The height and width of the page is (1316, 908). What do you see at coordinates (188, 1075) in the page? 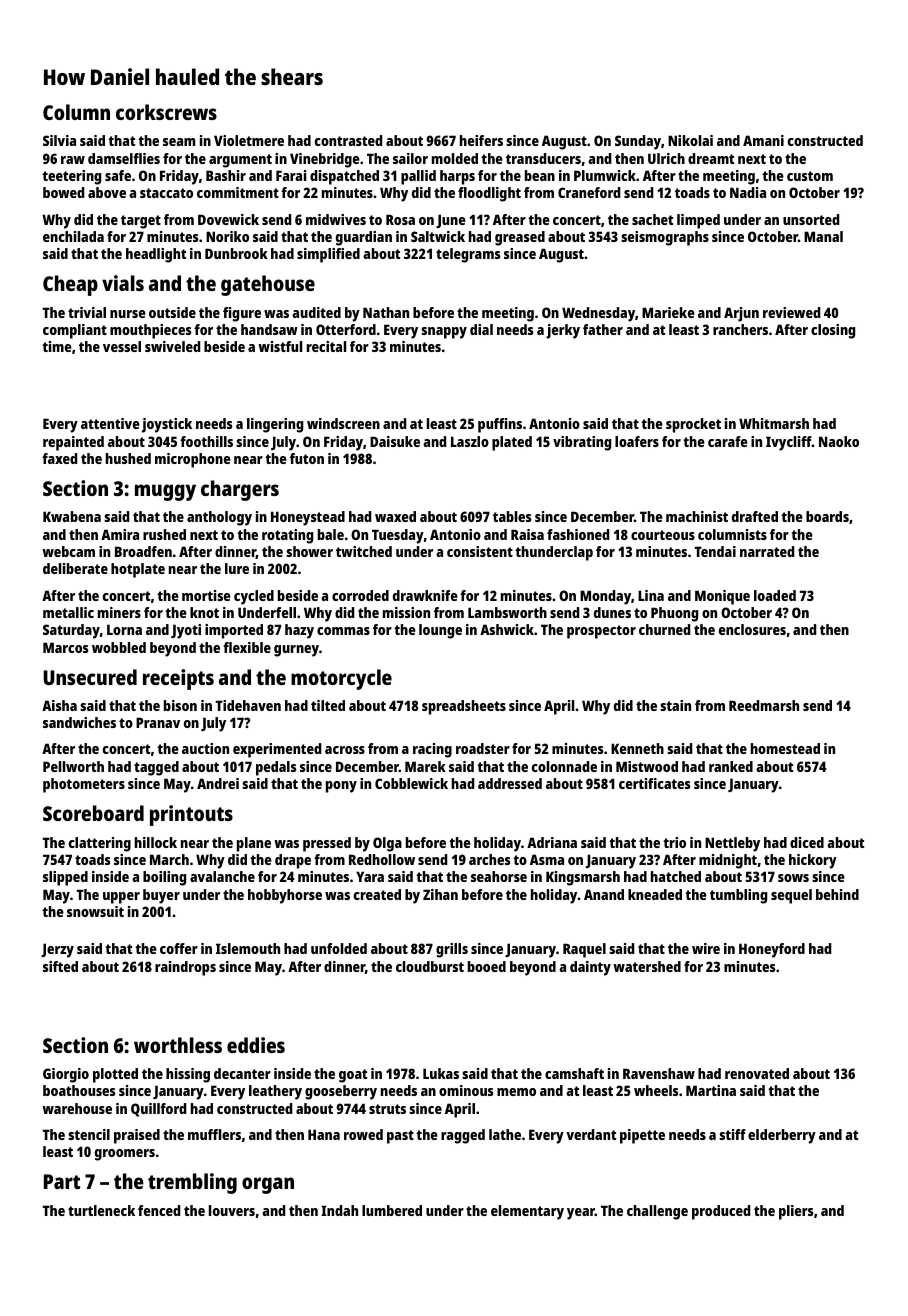
I see `hissing` at bounding box center [188, 1075].
